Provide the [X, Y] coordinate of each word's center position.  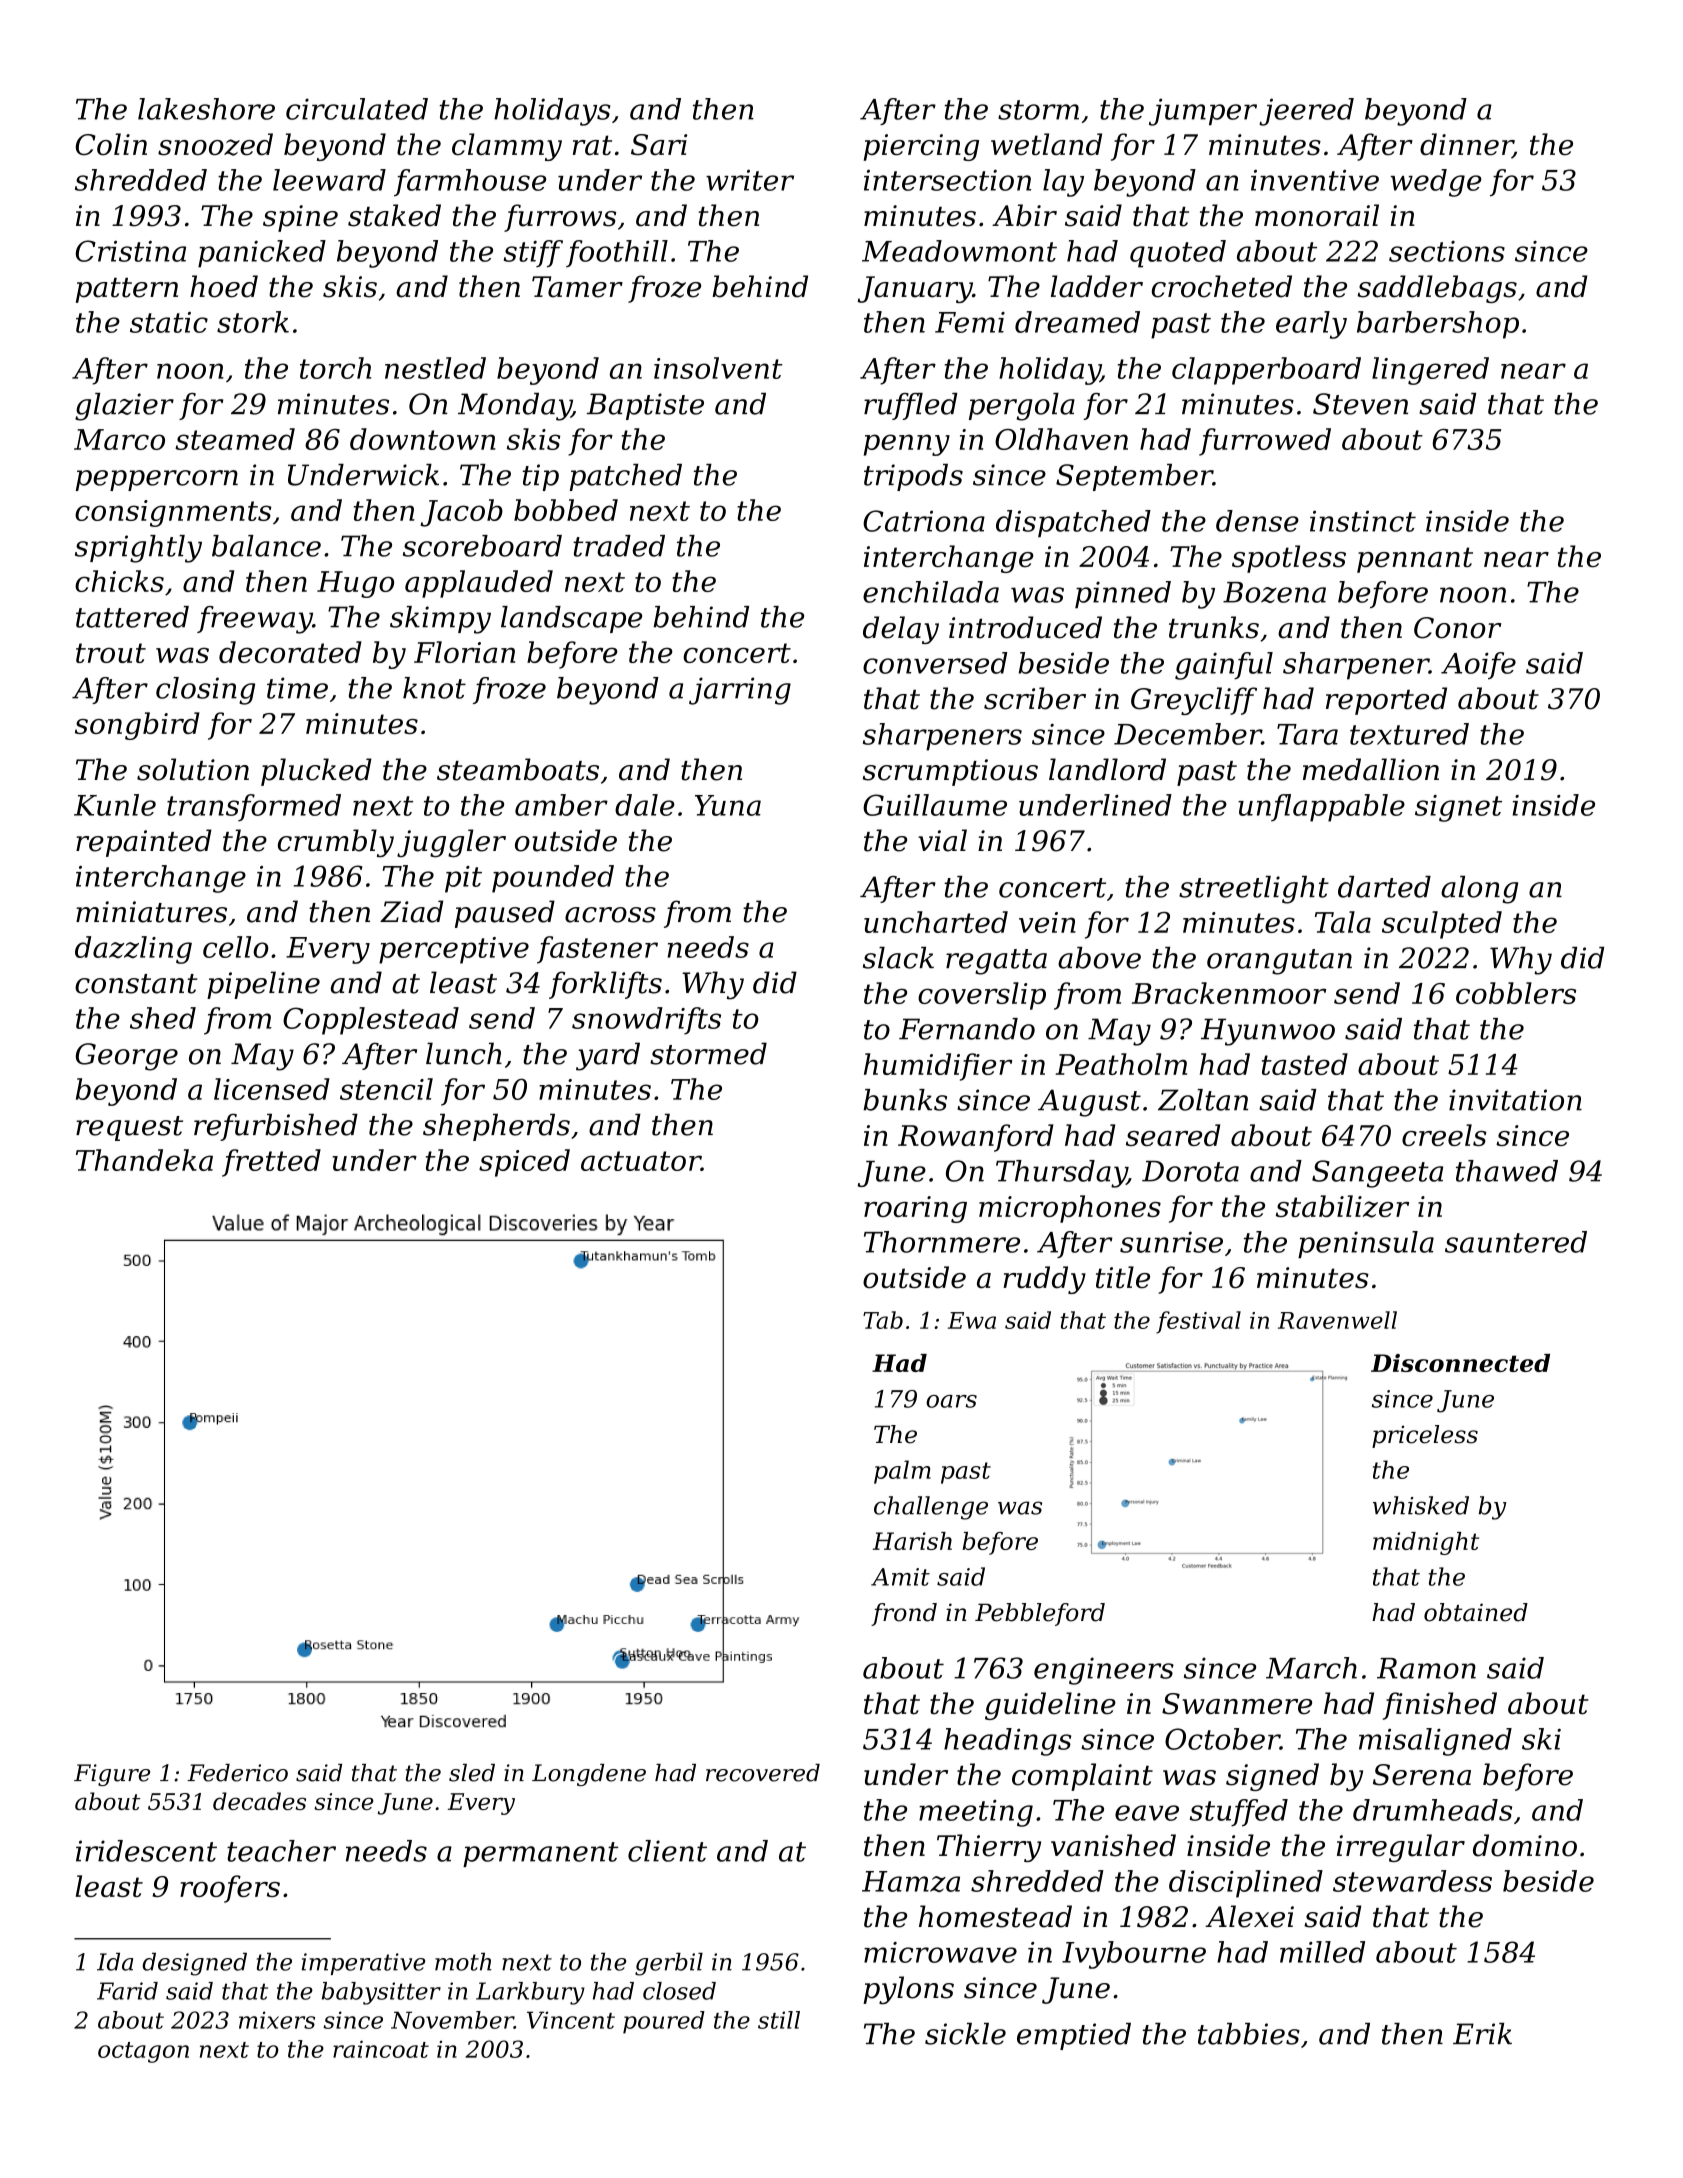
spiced [524, 1163]
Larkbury [530, 1993]
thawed [1507, 1171]
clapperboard [1266, 371]
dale [645, 805]
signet [1458, 808]
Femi [970, 322]
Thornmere [942, 1242]
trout [111, 653]
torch [336, 368]
